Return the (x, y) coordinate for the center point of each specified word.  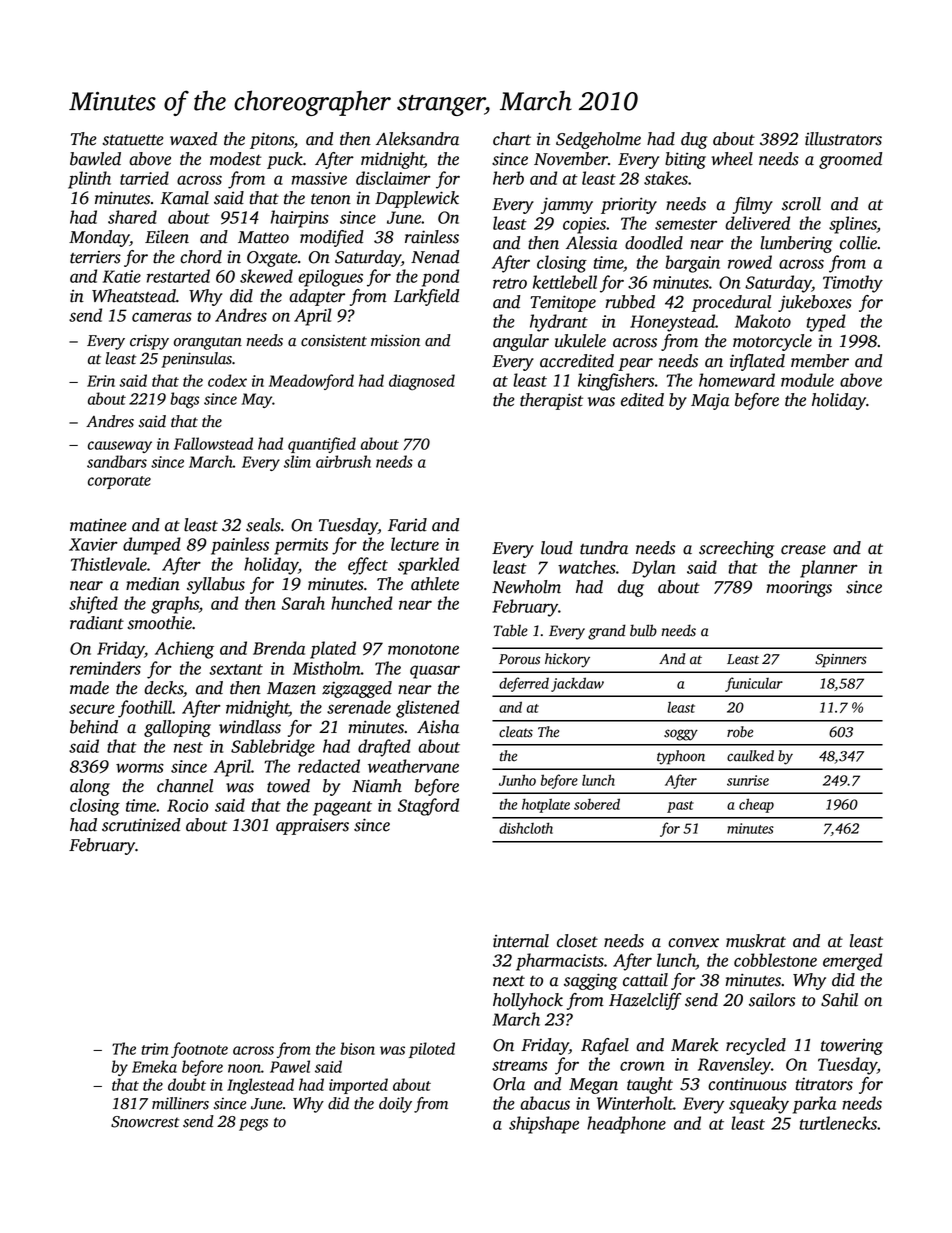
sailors (772, 1000)
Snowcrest (145, 1122)
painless (240, 546)
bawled (95, 159)
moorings (799, 588)
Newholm (526, 587)
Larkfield (426, 297)
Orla (509, 1084)
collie (858, 243)
